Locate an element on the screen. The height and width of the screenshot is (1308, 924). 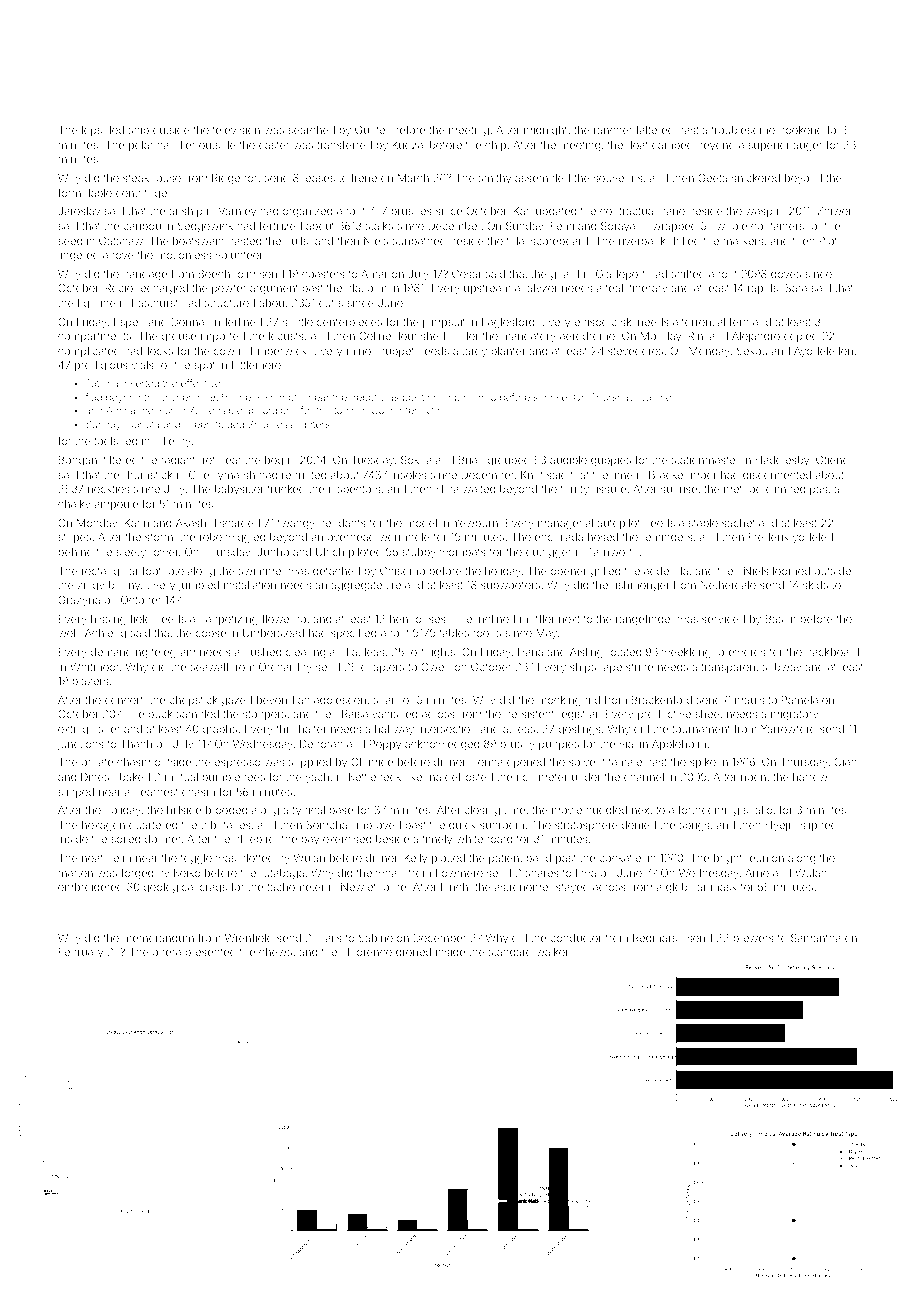
shifted is located at coordinates (688, 273).
